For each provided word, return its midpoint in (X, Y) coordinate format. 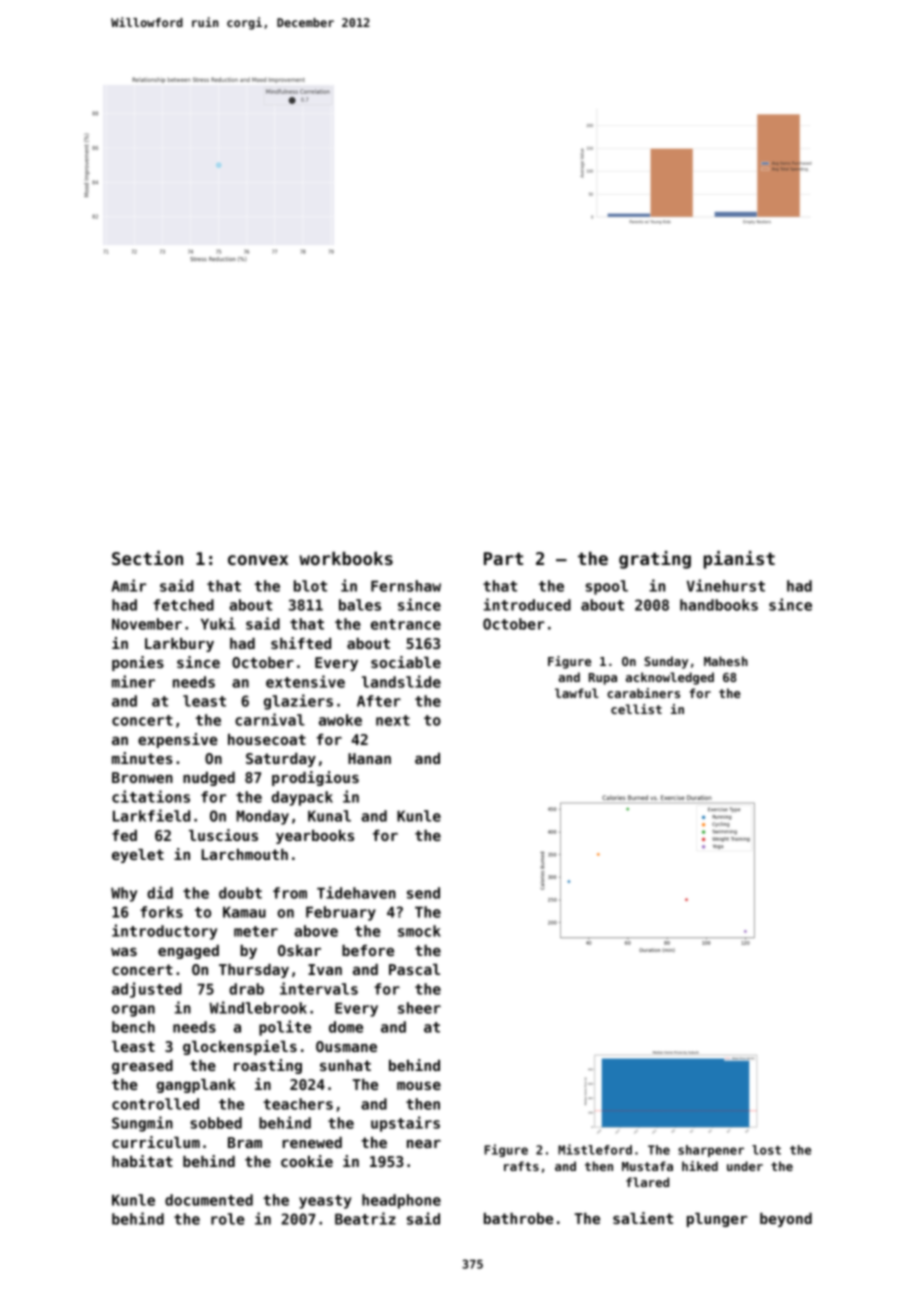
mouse (419, 1086)
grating (655, 560)
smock (419, 931)
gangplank (196, 1086)
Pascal (414, 969)
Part (503, 558)
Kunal (329, 816)
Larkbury (179, 645)
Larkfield (151, 815)
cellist (636, 709)
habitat (142, 1161)
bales (360, 605)
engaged (188, 952)
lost (766, 1150)
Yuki (218, 623)
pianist (739, 560)
